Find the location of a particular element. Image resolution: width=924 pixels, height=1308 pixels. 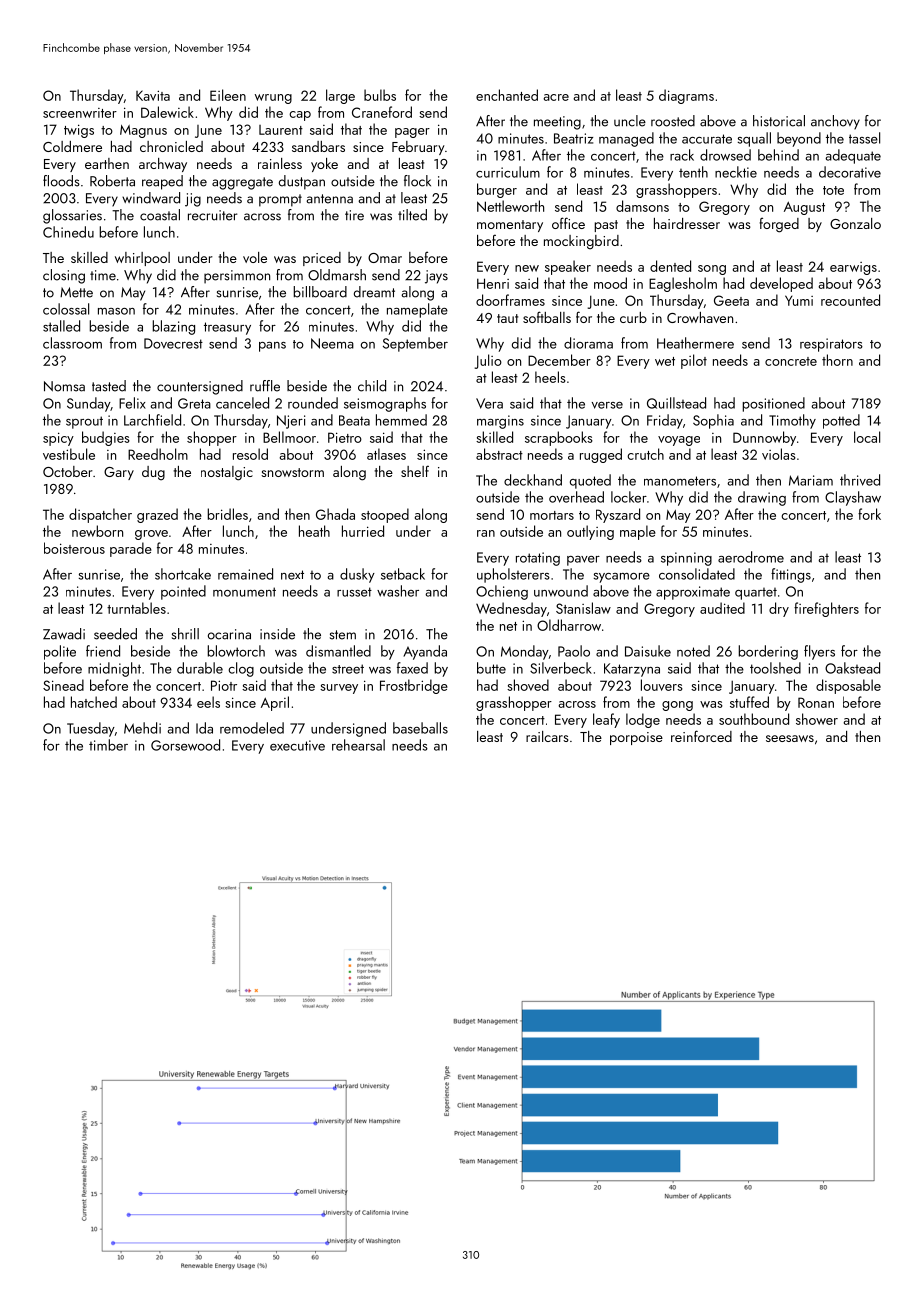

sprout is located at coordinates (84, 422).
